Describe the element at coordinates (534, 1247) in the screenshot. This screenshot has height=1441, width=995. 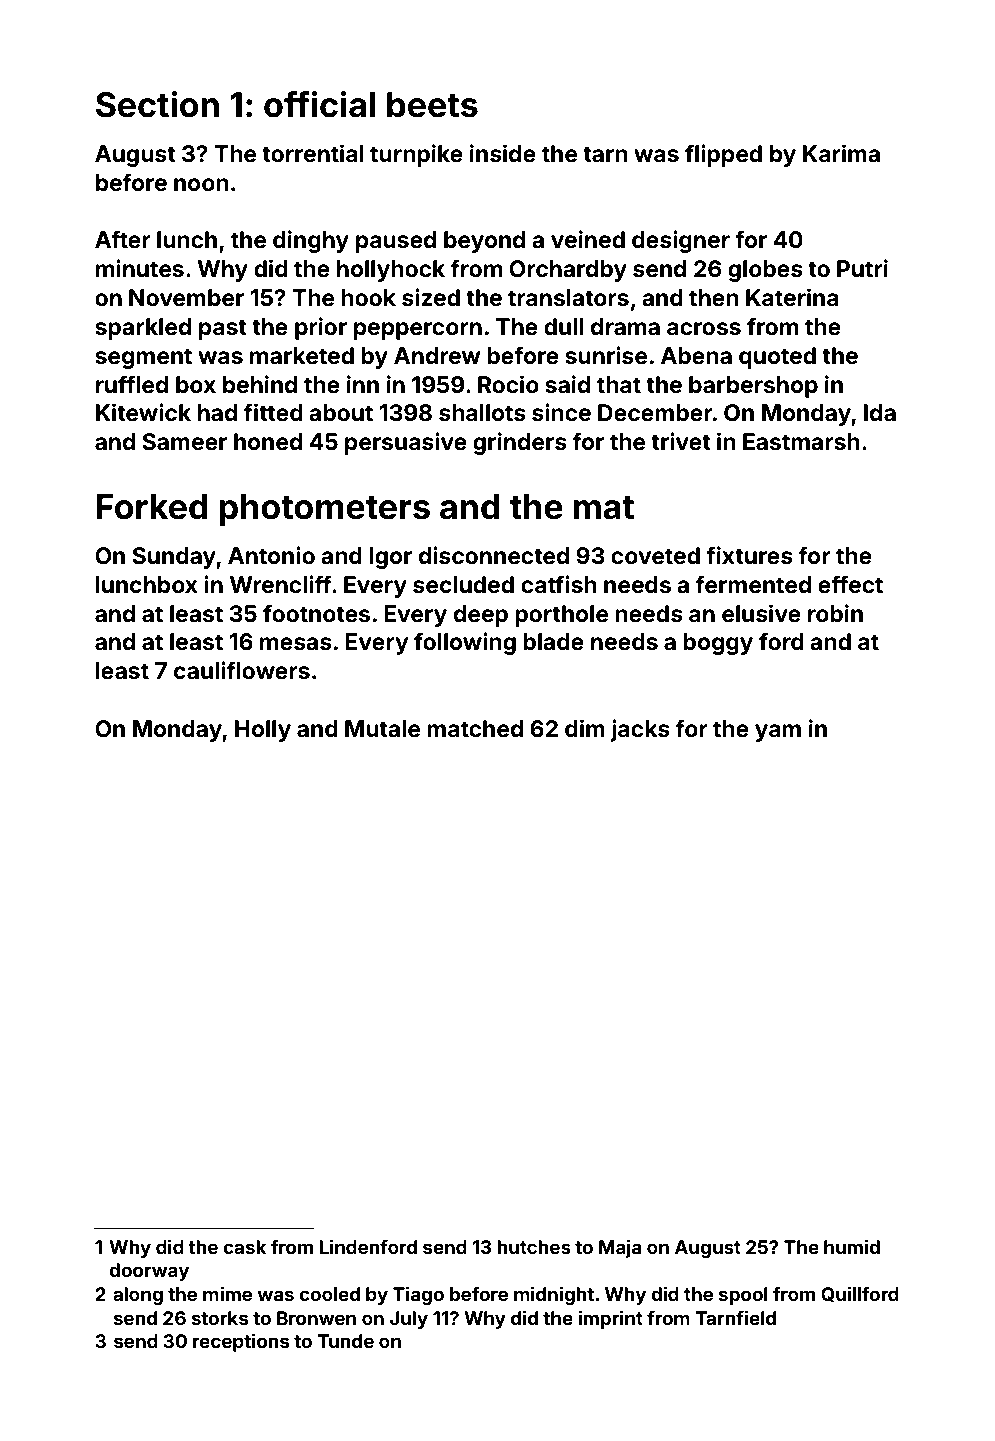
I see `hutches` at that location.
